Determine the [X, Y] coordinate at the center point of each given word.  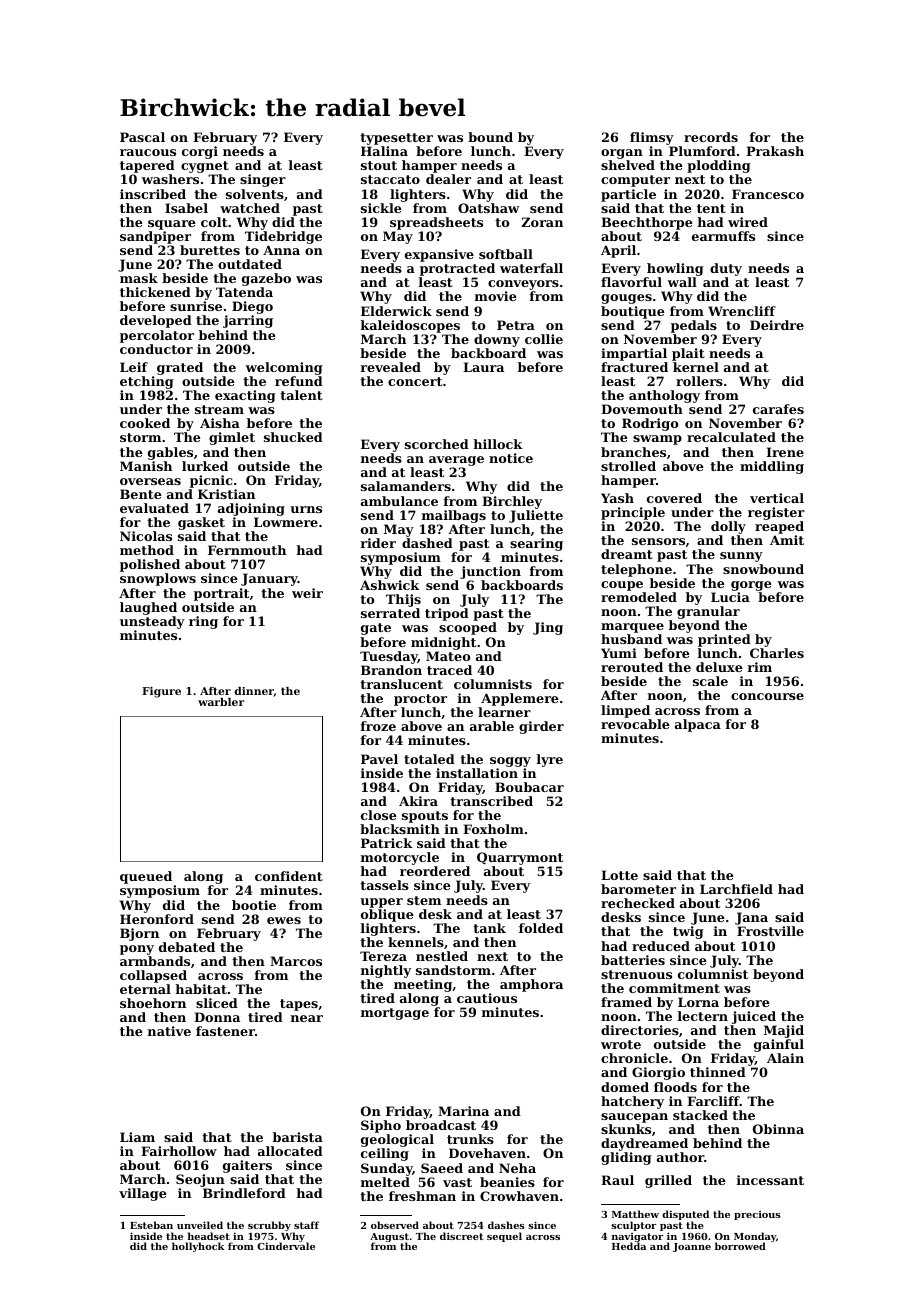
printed [724, 640]
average [456, 461]
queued [146, 877]
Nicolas [146, 536]
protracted [457, 269]
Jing [548, 628]
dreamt [627, 554]
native [169, 1031]
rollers [699, 381]
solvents [255, 194]
